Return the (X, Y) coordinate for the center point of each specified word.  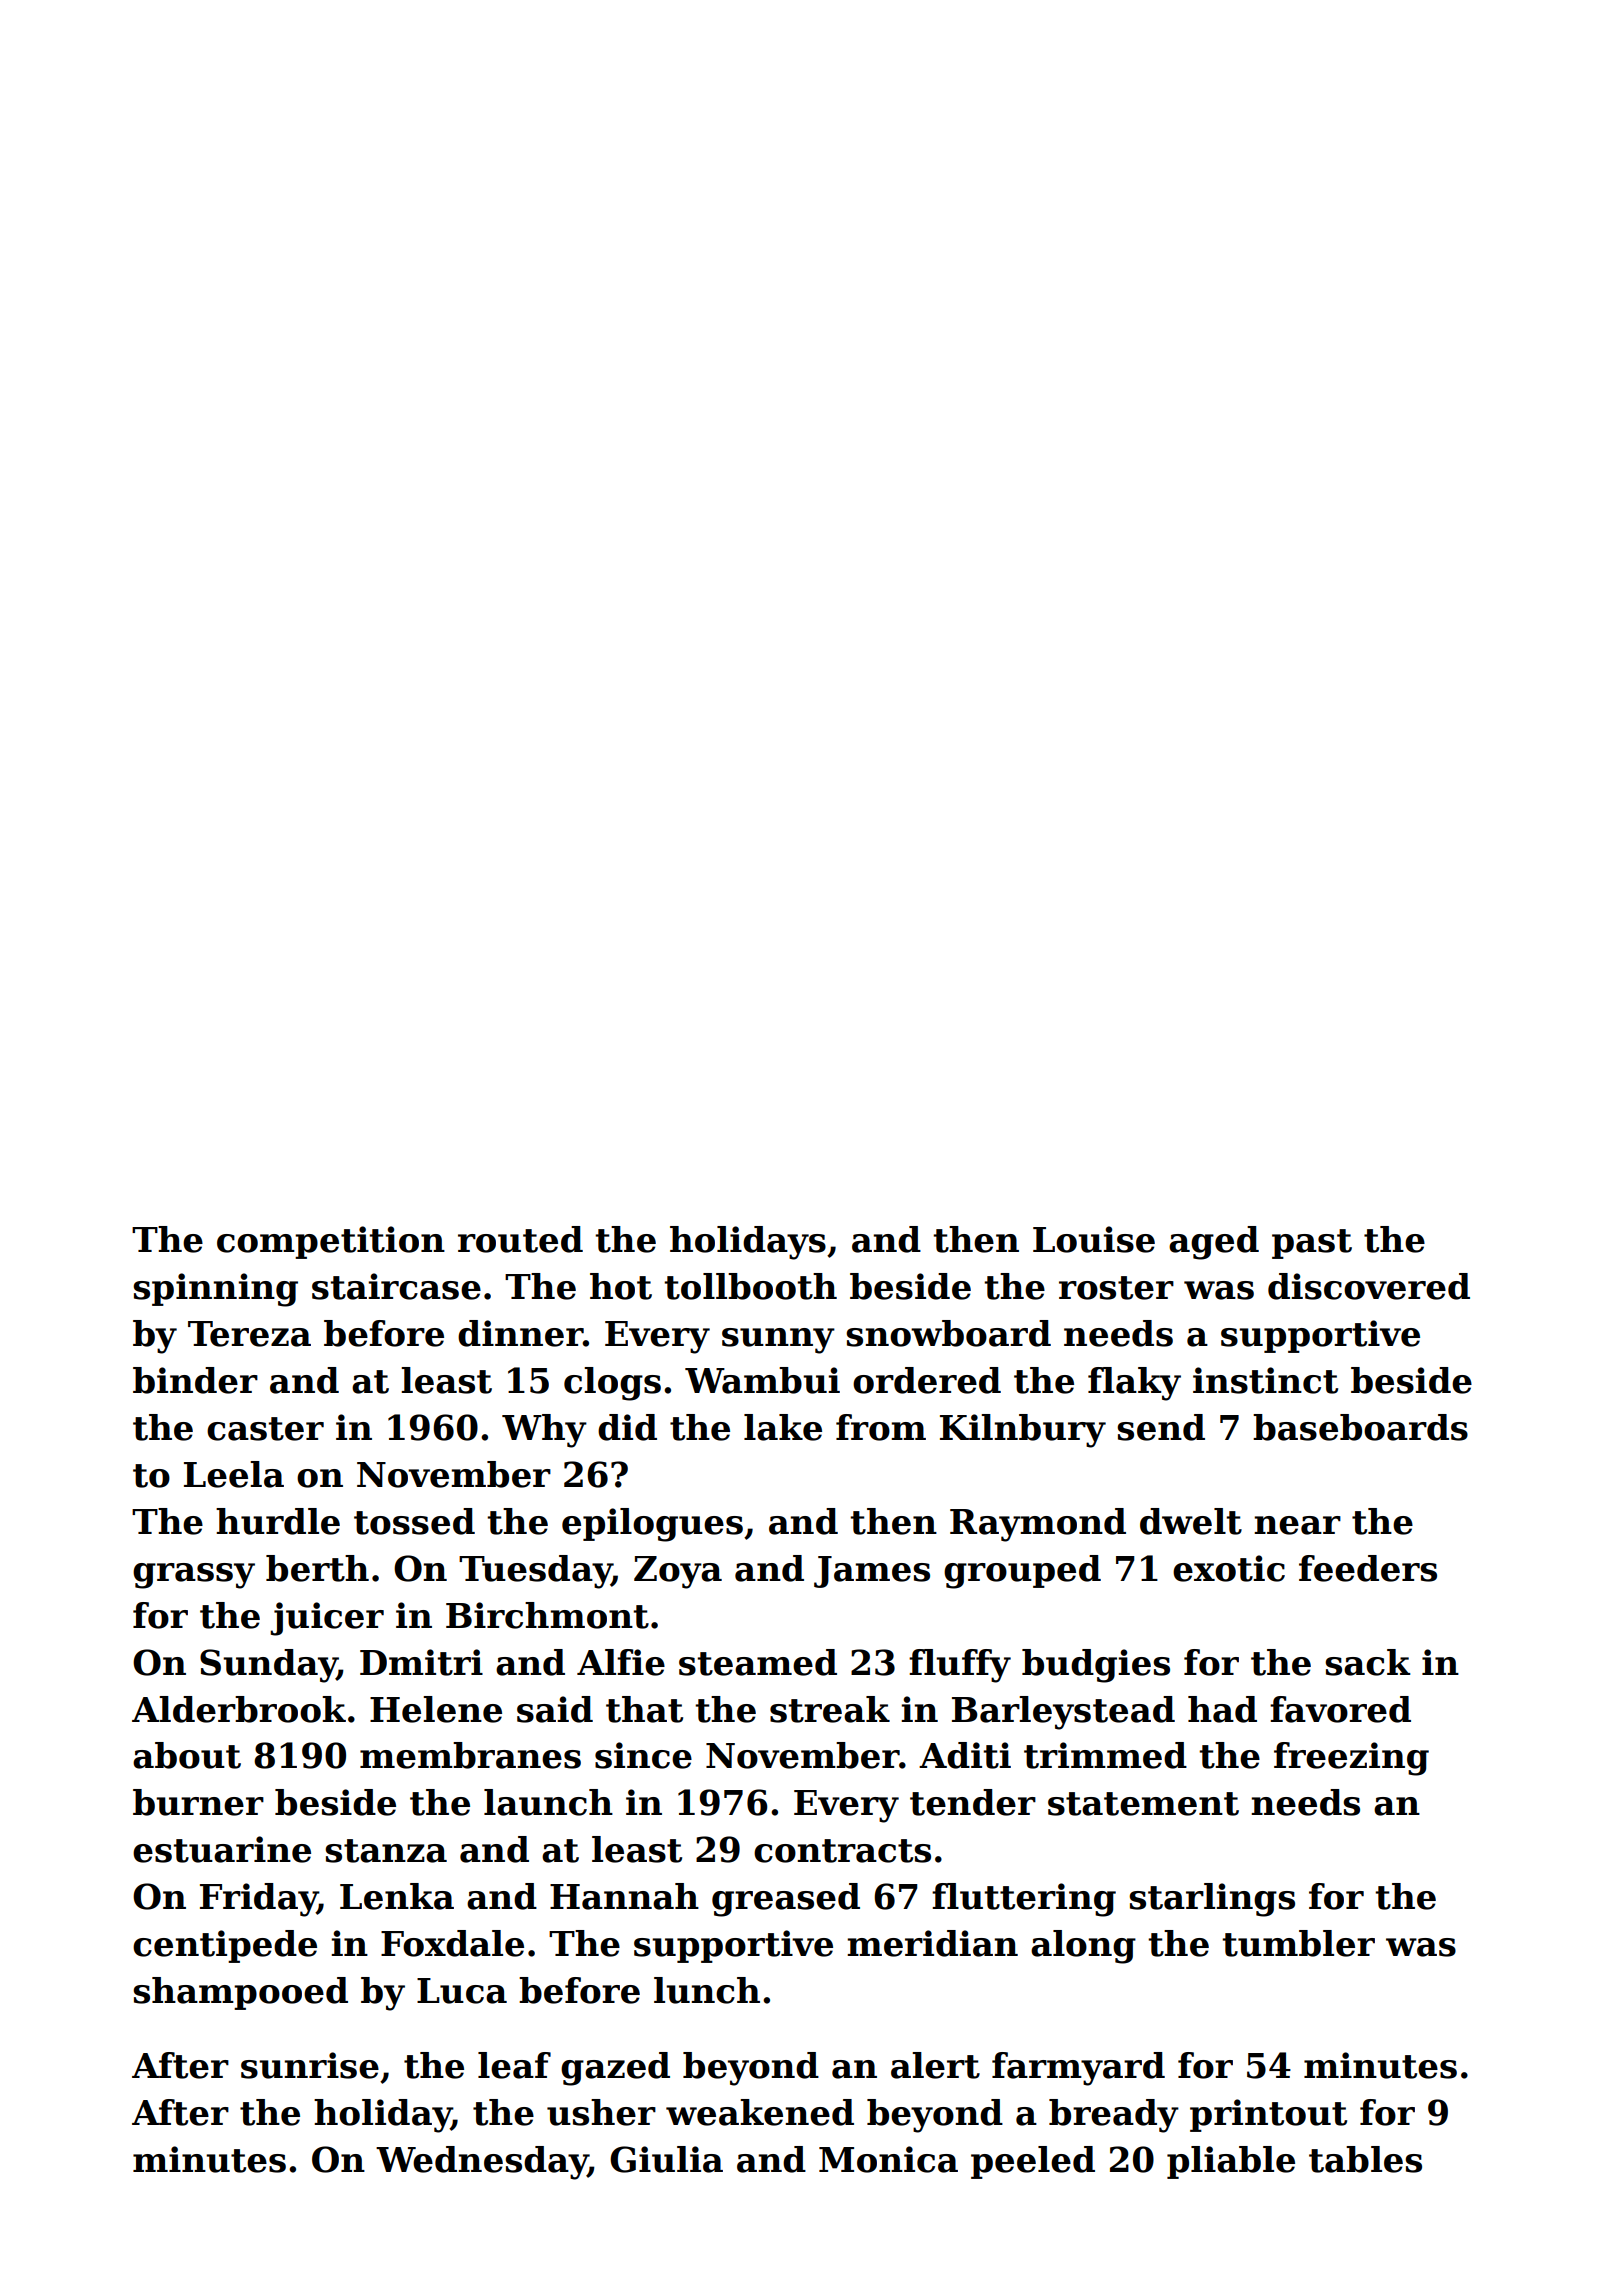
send (1161, 1427)
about (187, 1755)
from (881, 1427)
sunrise (310, 2065)
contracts (842, 1851)
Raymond (1038, 1525)
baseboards (1360, 1427)
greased (786, 1900)
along (1083, 1947)
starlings (1212, 1900)
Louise (1094, 1239)
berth (317, 1568)
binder (195, 1380)
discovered (1369, 1286)
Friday (259, 1900)
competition (331, 1242)
